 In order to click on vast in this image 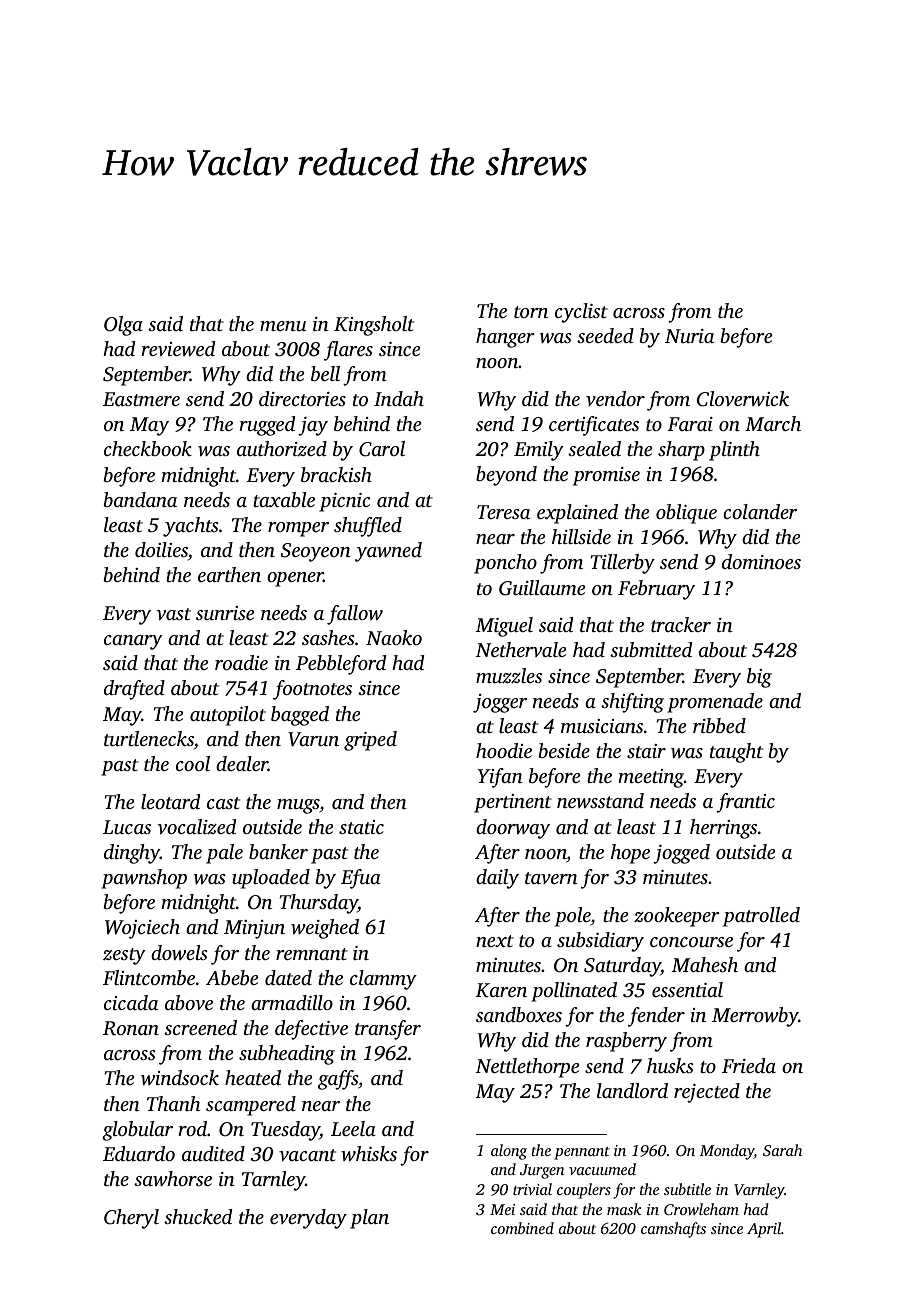, I will do `click(174, 614)`.
